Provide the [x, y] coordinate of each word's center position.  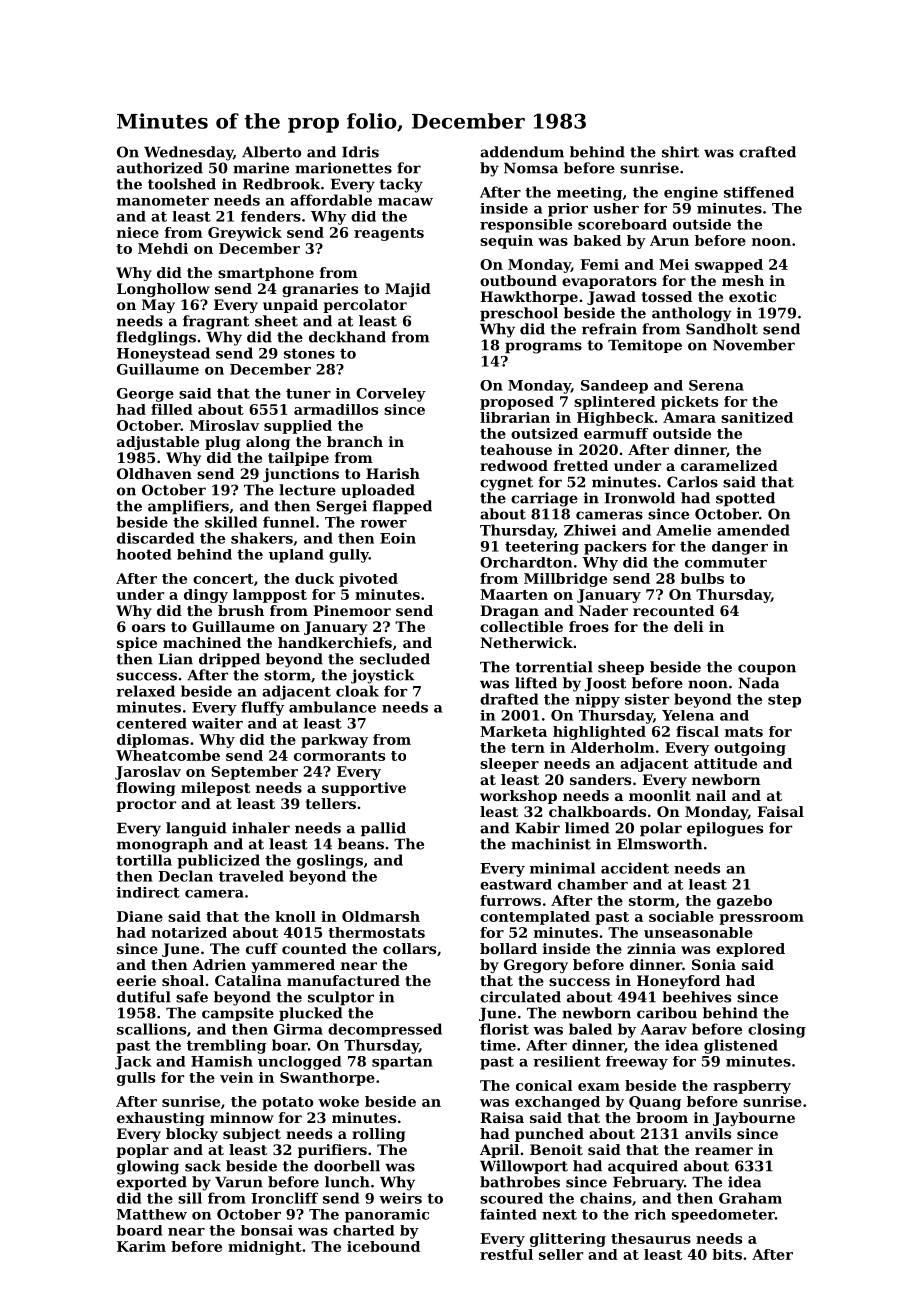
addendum [522, 152]
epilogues [725, 829]
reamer [724, 1151]
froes [589, 626]
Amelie [683, 530]
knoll [295, 916]
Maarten [514, 594]
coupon [767, 669]
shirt [680, 152]
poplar [142, 1151]
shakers [262, 538]
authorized [160, 168]
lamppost [270, 596]
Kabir [537, 828]
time [498, 1045]
